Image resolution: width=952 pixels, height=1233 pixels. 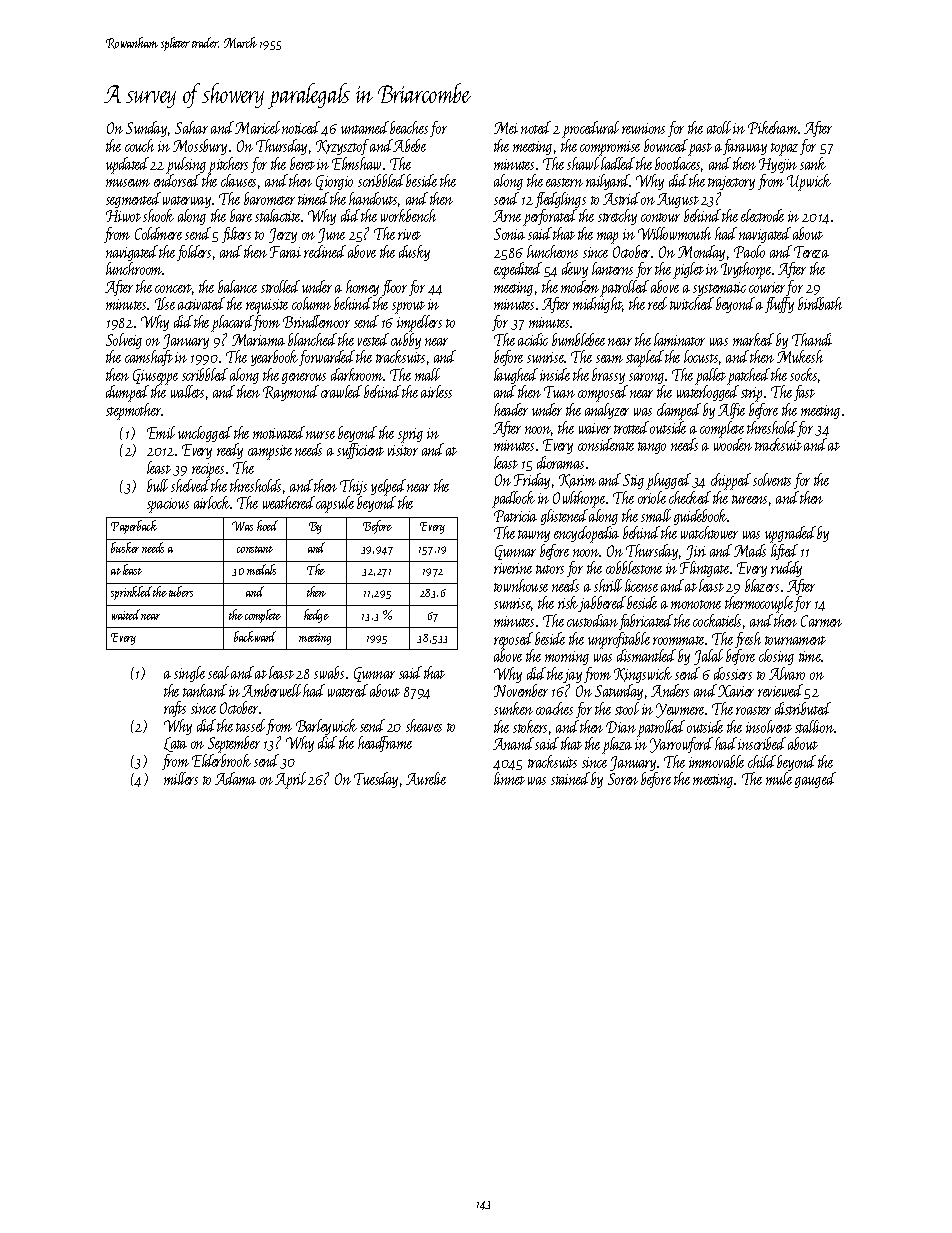 What do you see at coordinates (419, 323) in the screenshot?
I see `impellers` at bounding box center [419, 323].
